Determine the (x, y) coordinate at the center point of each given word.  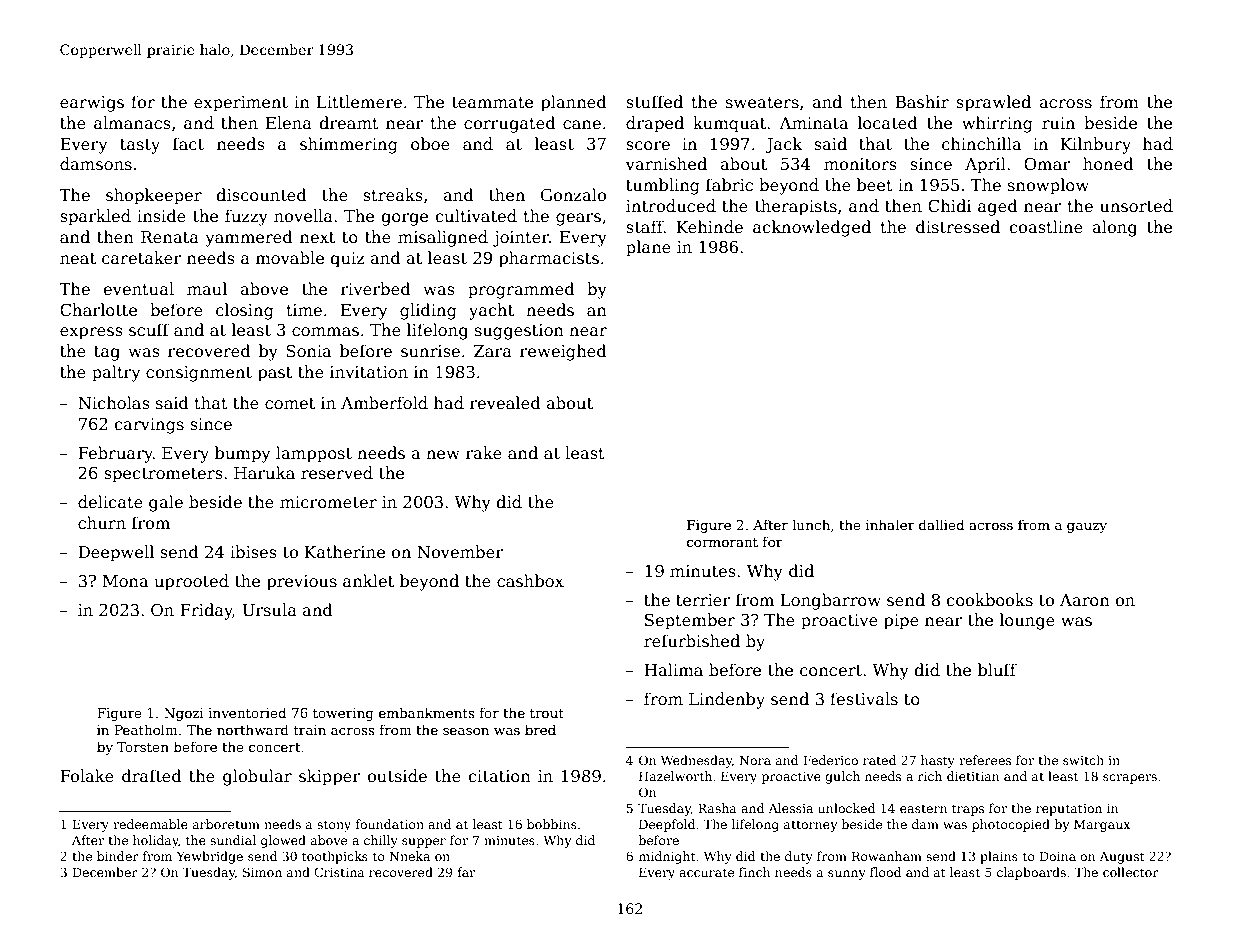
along (1114, 228)
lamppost (314, 454)
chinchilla (982, 144)
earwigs (92, 104)
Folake (87, 776)
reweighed (563, 352)
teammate (492, 103)
